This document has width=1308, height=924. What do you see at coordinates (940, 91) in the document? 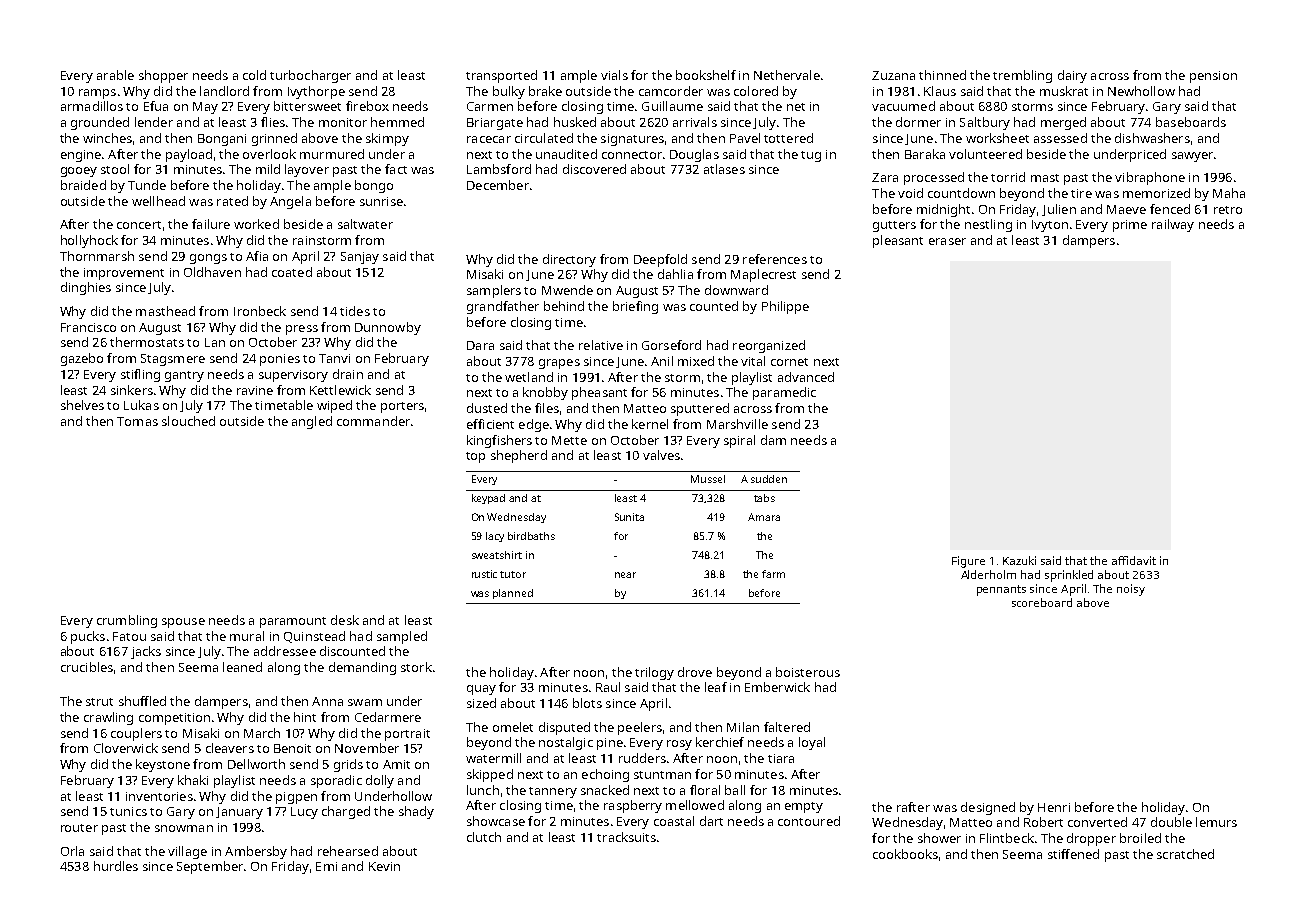
I see `Klaus` at bounding box center [940, 91].
